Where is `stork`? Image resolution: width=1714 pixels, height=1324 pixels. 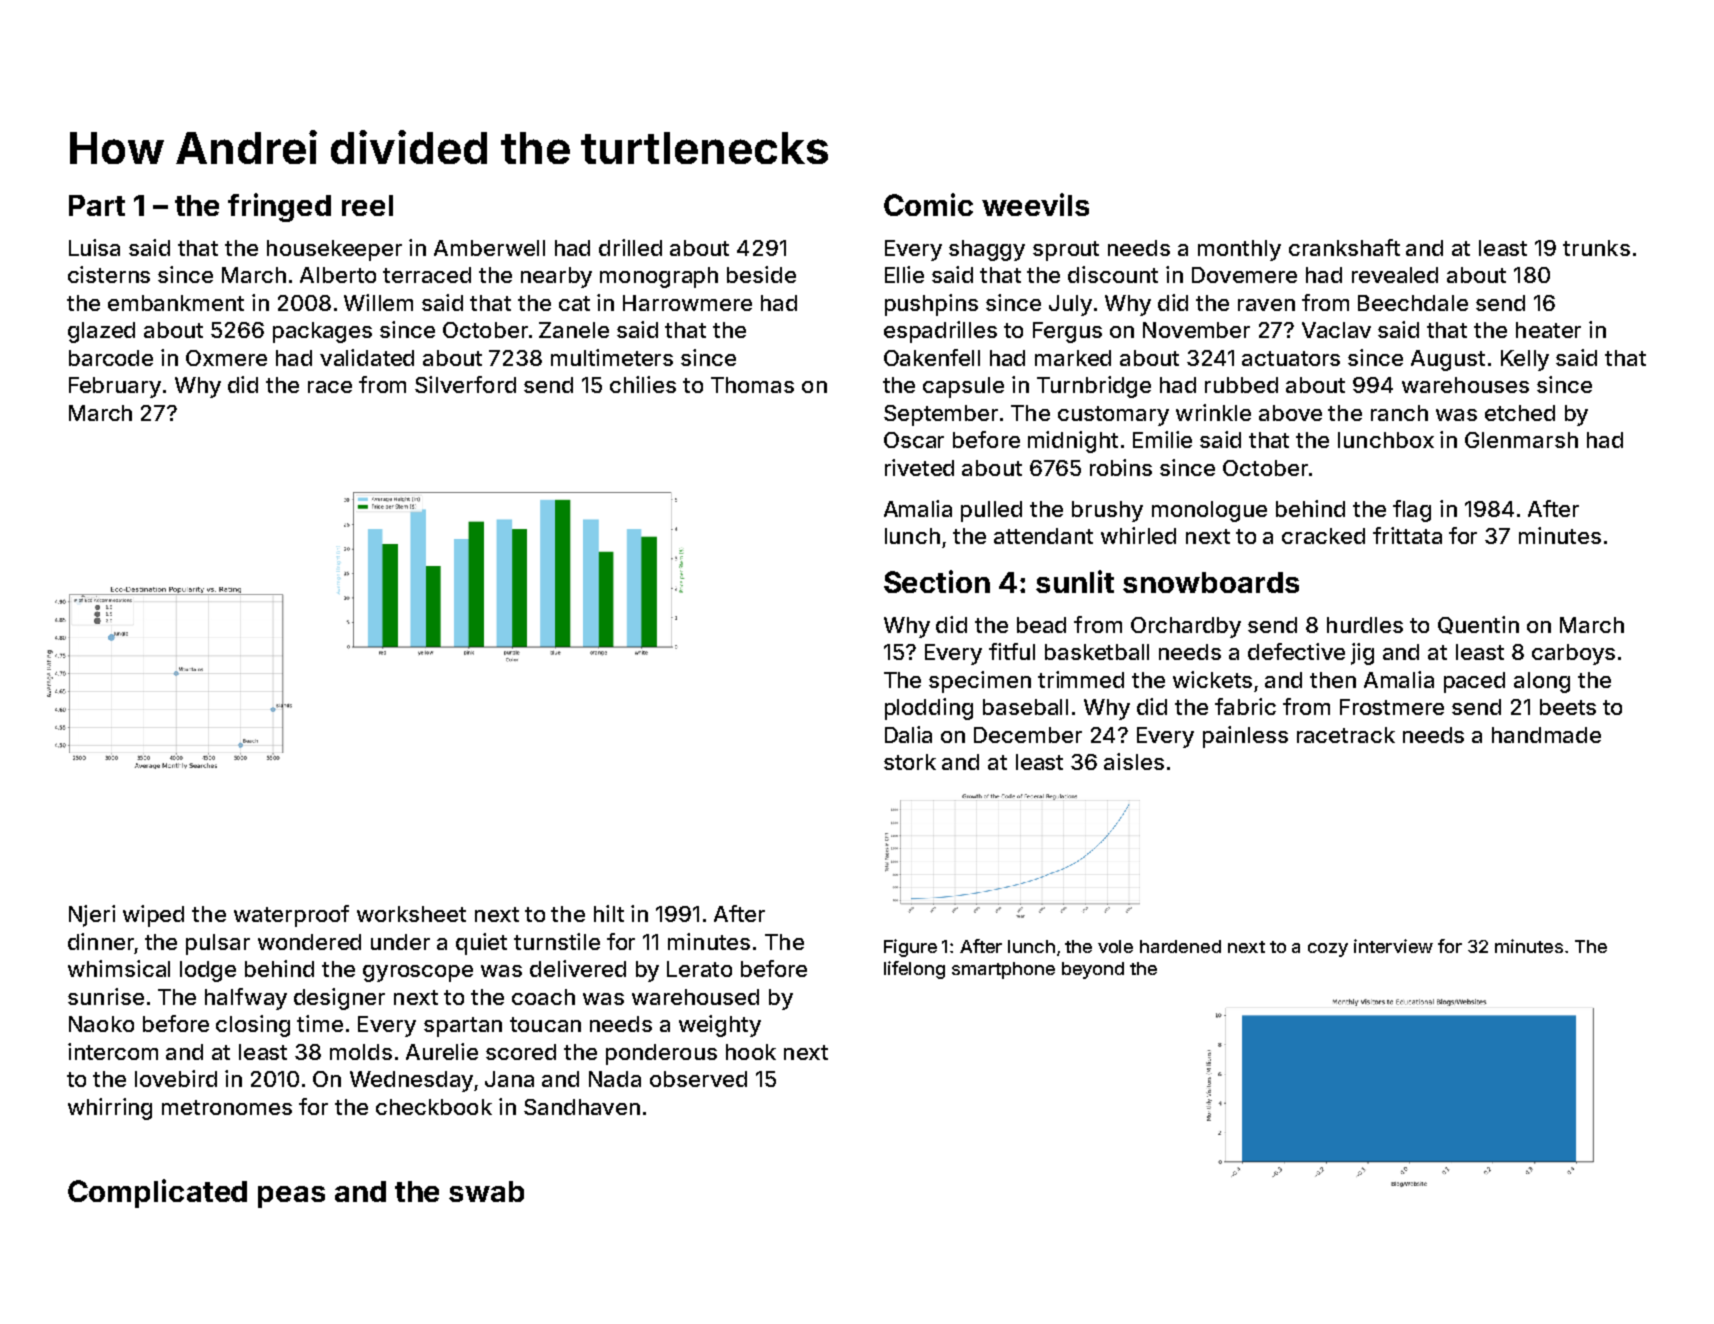
stork is located at coordinates (910, 762).
